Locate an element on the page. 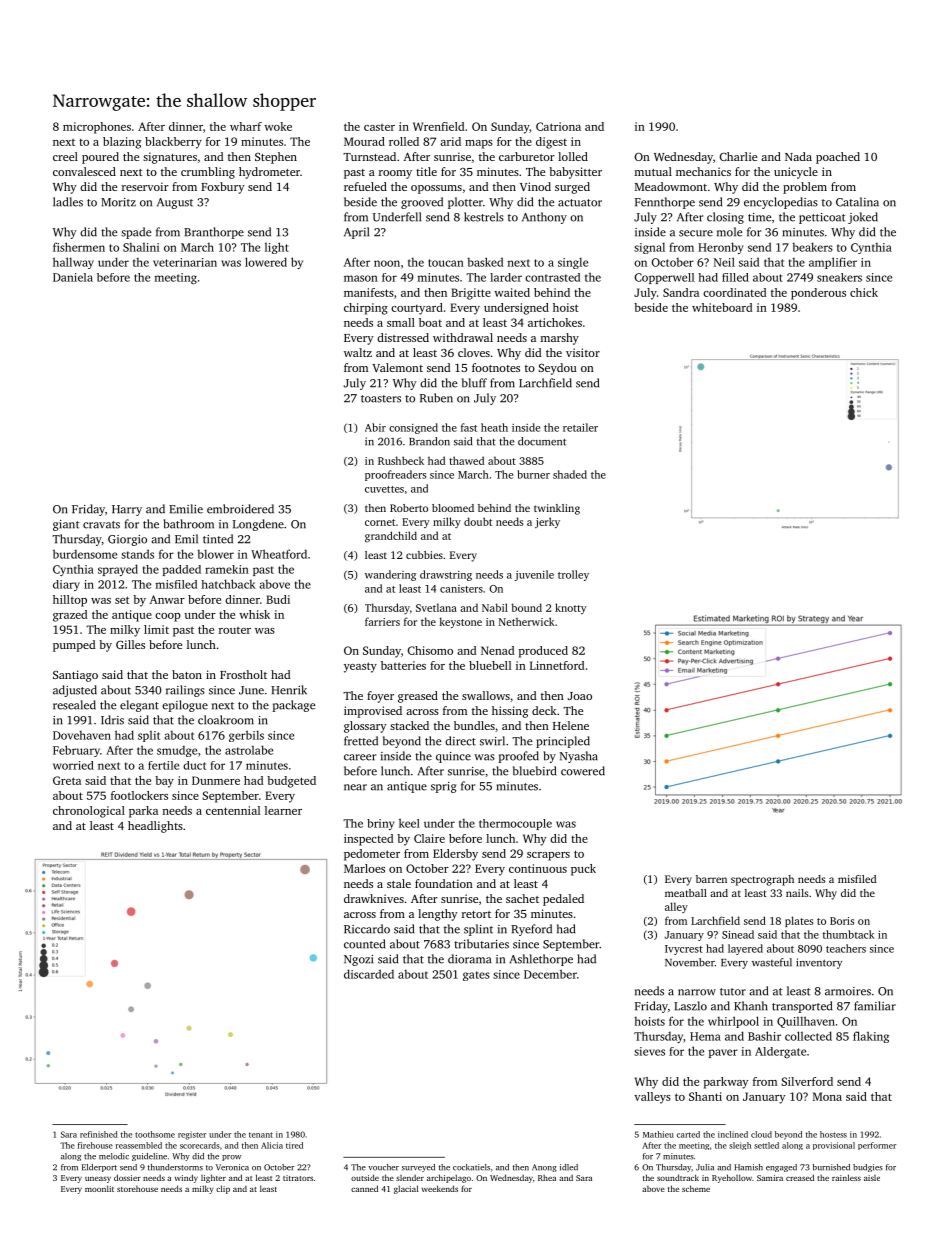 This document has width=952, height=1233. wharf is located at coordinates (246, 126).
